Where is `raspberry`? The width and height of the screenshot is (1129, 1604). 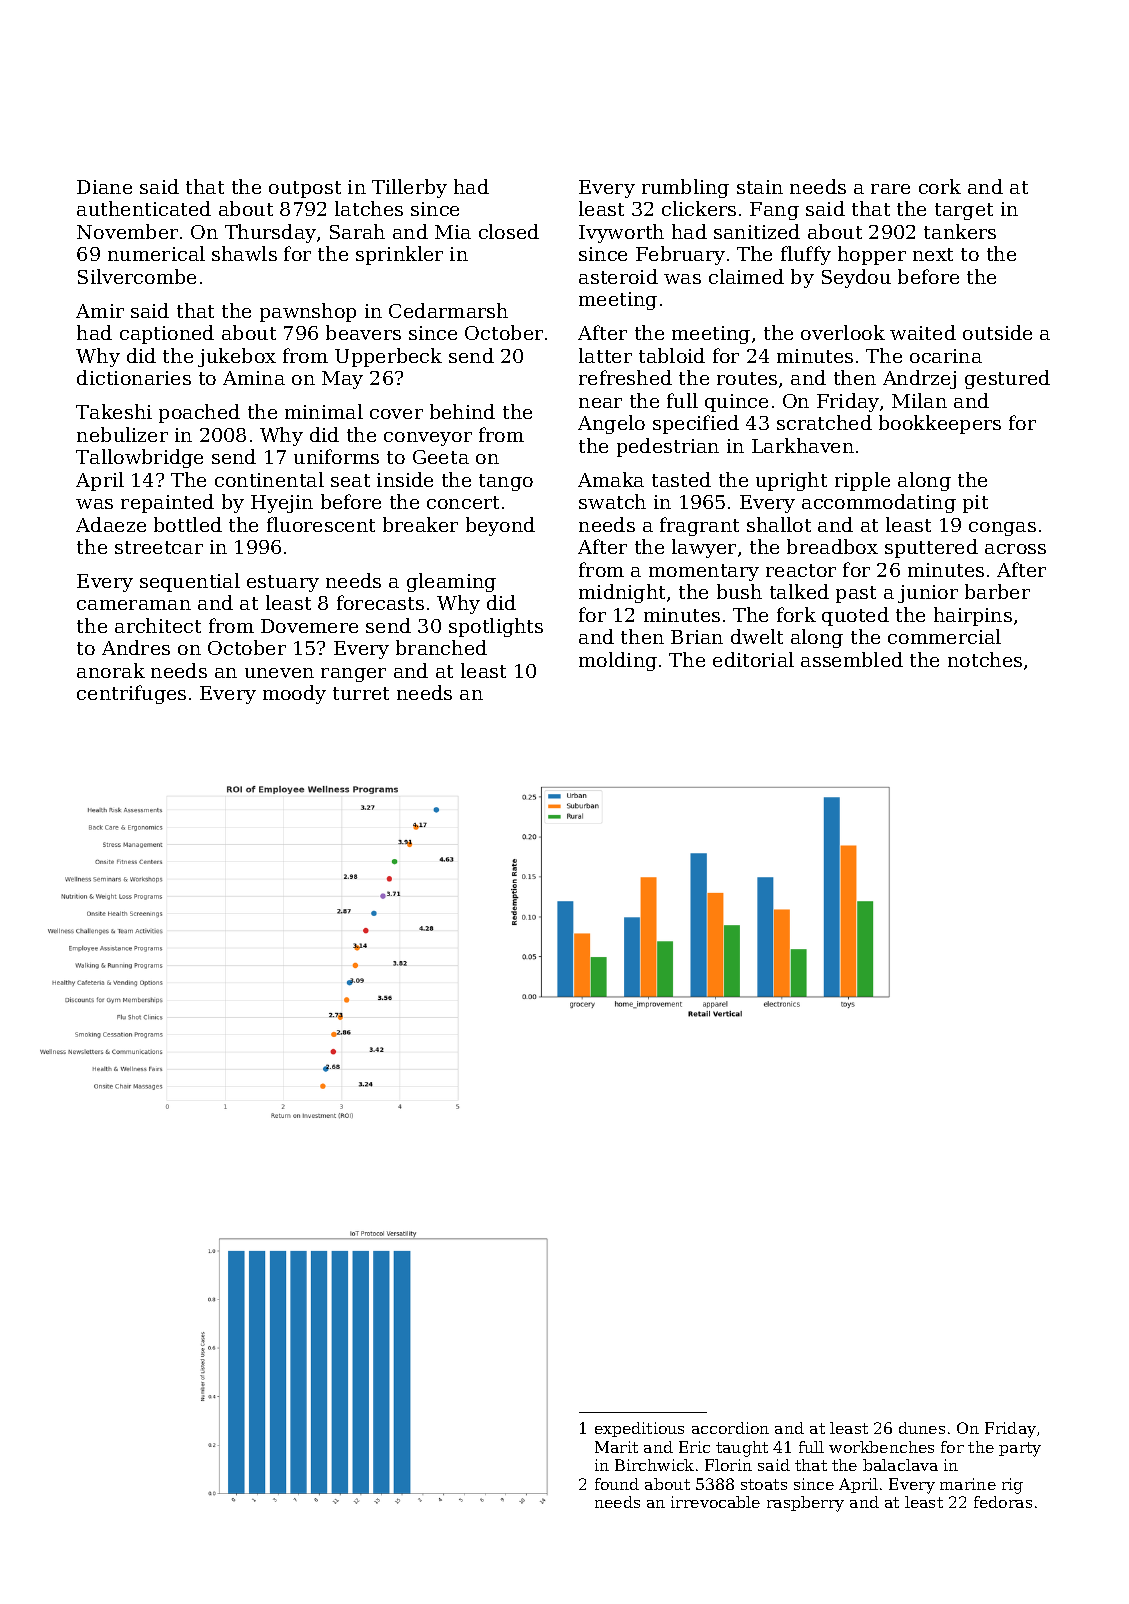
raspberry is located at coordinates (805, 1504).
